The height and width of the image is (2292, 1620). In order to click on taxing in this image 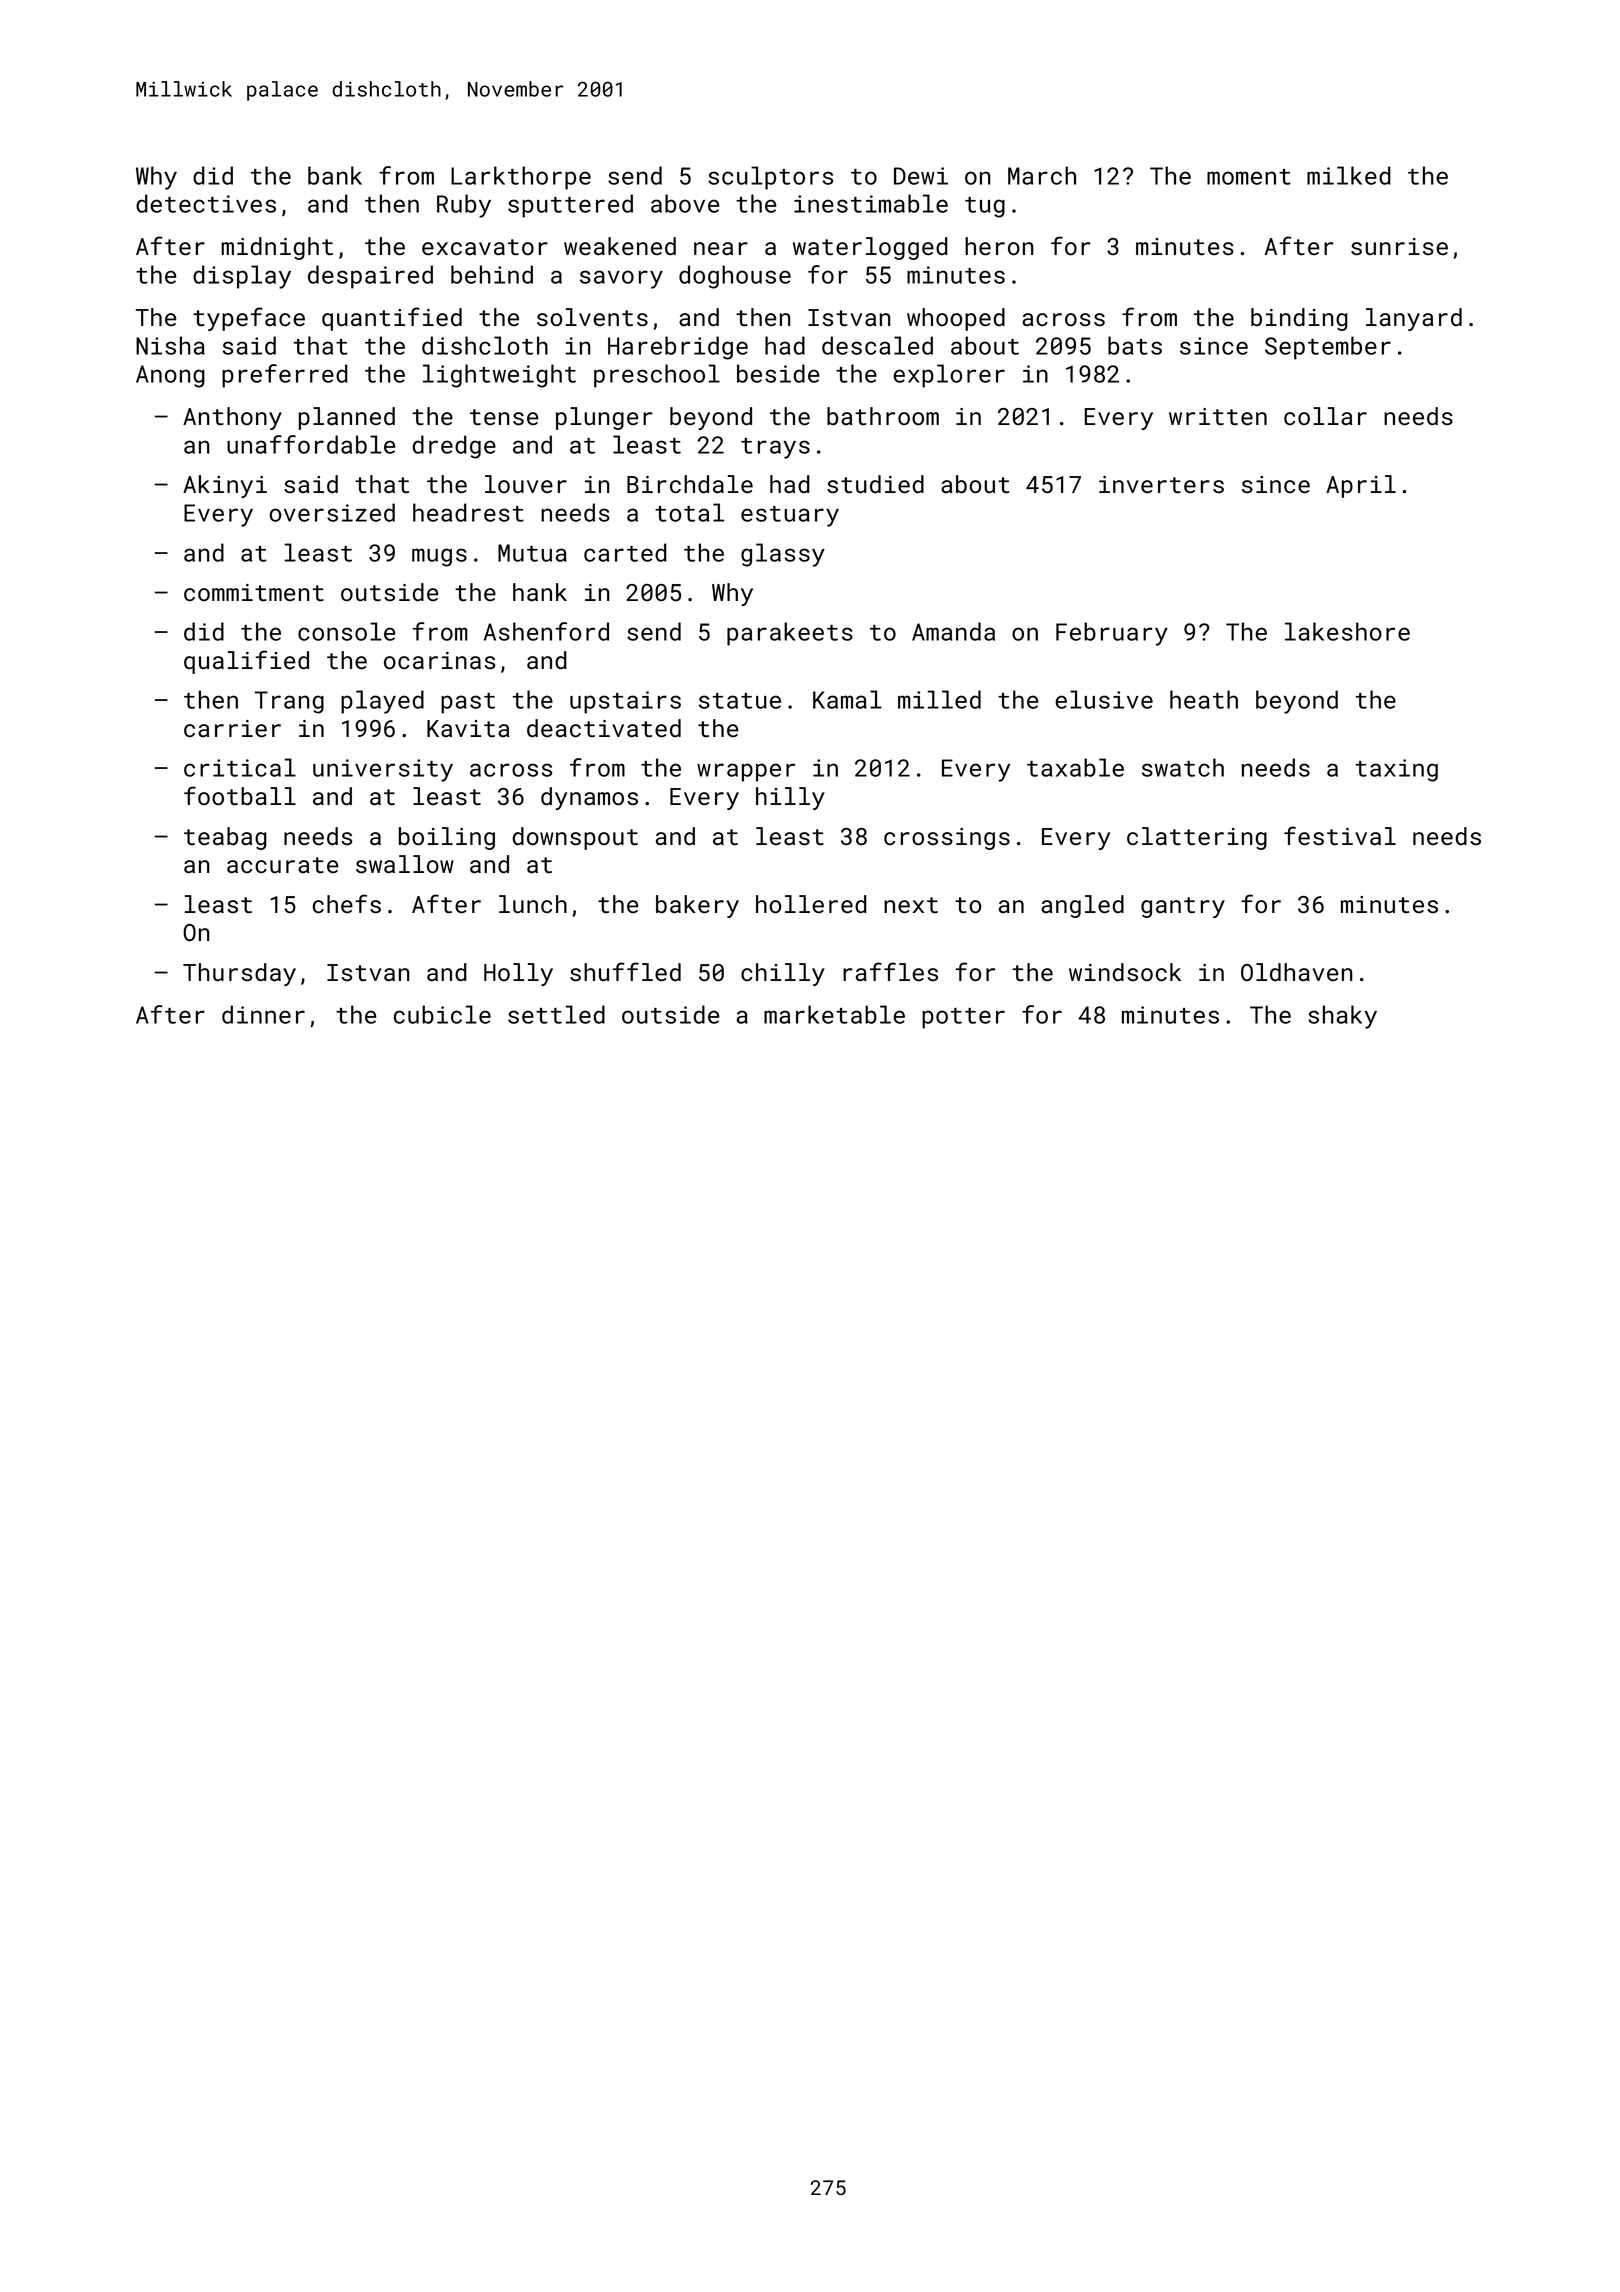, I will do `click(1397, 770)`.
